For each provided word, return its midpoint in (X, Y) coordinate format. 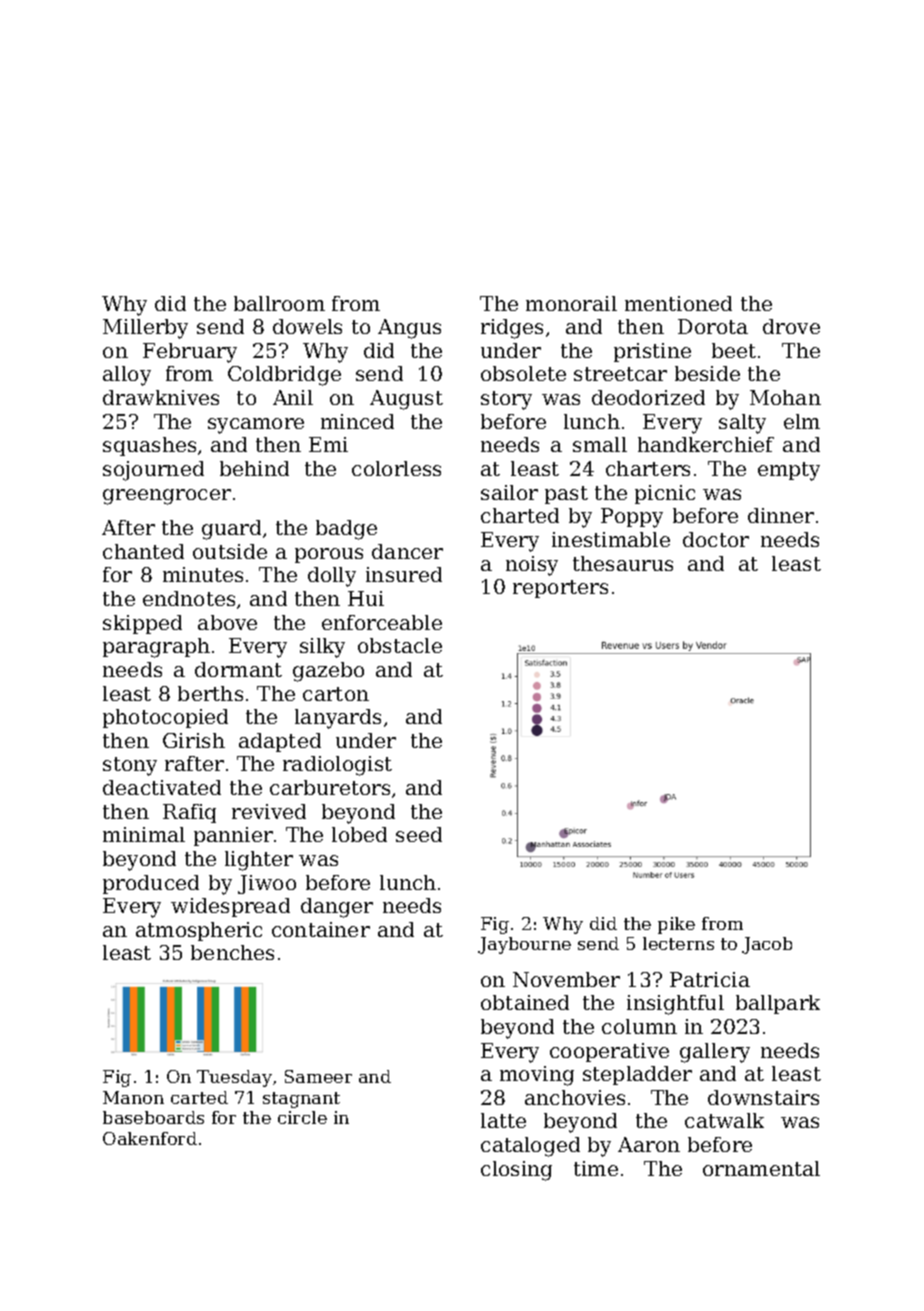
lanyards (338, 719)
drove (791, 326)
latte (503, 1120)
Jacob (767, 945)
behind (254, 468)
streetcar (620, 374)
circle (302, 1117)
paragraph (156, 648)
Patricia (710, 979)
